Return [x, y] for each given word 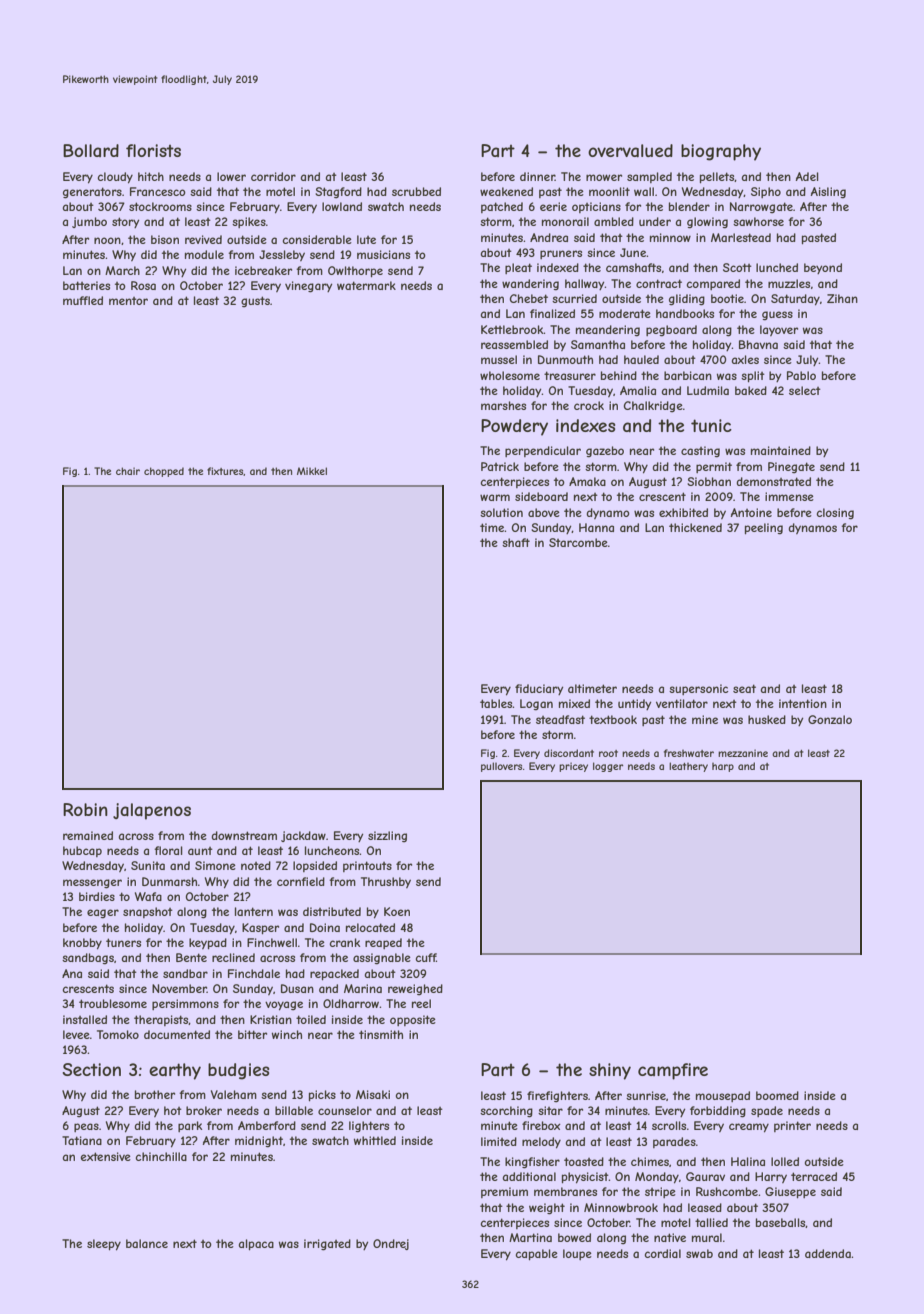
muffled [83, 300]
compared [713, 284]
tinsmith [381, 1034]
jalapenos [152, 811]
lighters [369, 1126]
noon [107, 240]
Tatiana [82, 1140]
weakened [506, 191]
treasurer [570, 375]
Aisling [828, 192]
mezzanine [743, 753]
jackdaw [303, 836]
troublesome [113, 1003]
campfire [673, 1071]
